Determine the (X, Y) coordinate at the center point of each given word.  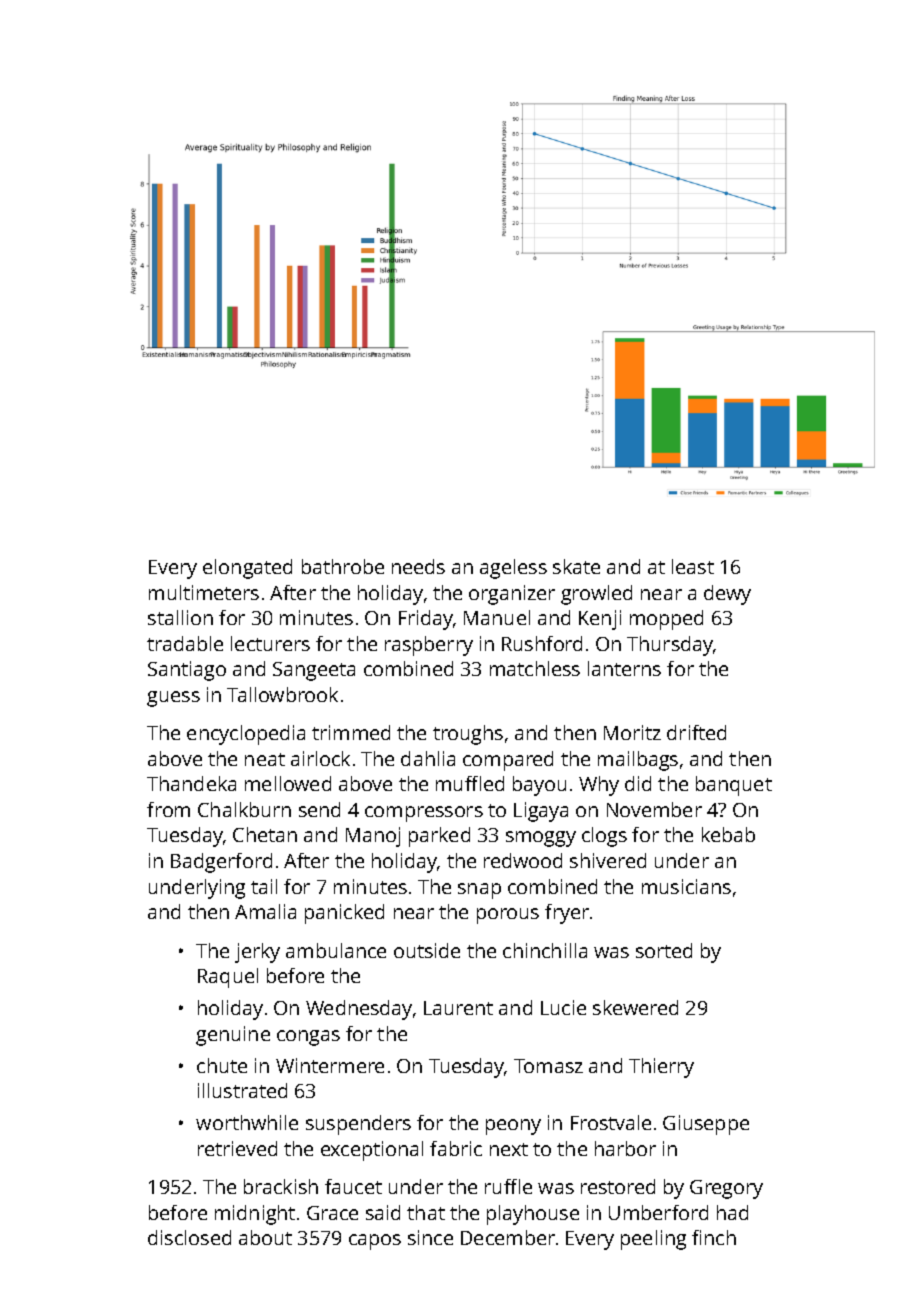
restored (618, 1186)
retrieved (237, 1148)
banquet (734, 786)
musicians (686, 886)
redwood (523, 860)
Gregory (726, 1189)
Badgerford (221, 863)
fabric (456, 1148)
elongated (247, 569)
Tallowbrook (282, 694)
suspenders (358, 1125)
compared (508, 761)
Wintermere (330, 1065)
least (693, 566)
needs (418, 566)
